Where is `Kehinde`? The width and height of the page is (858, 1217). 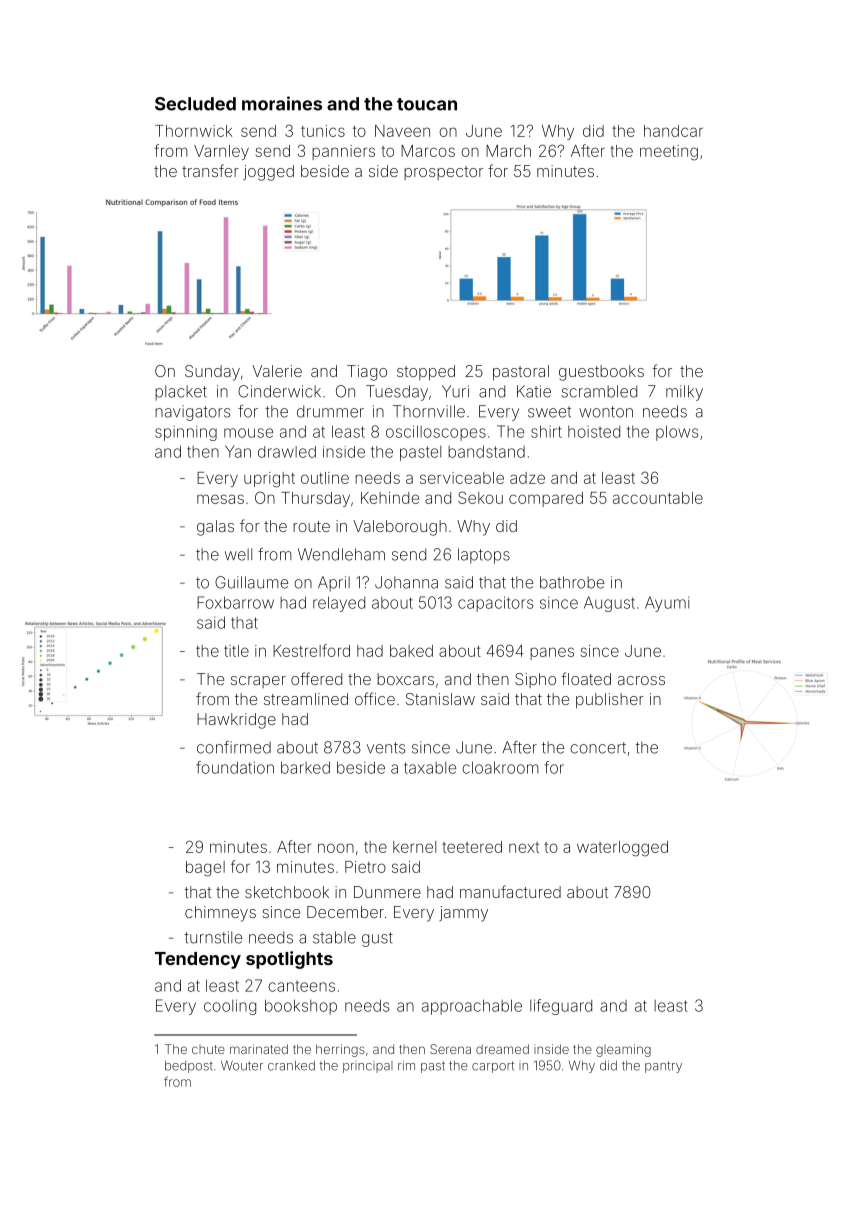
Kehinde is located at coordinates (390, 498).
